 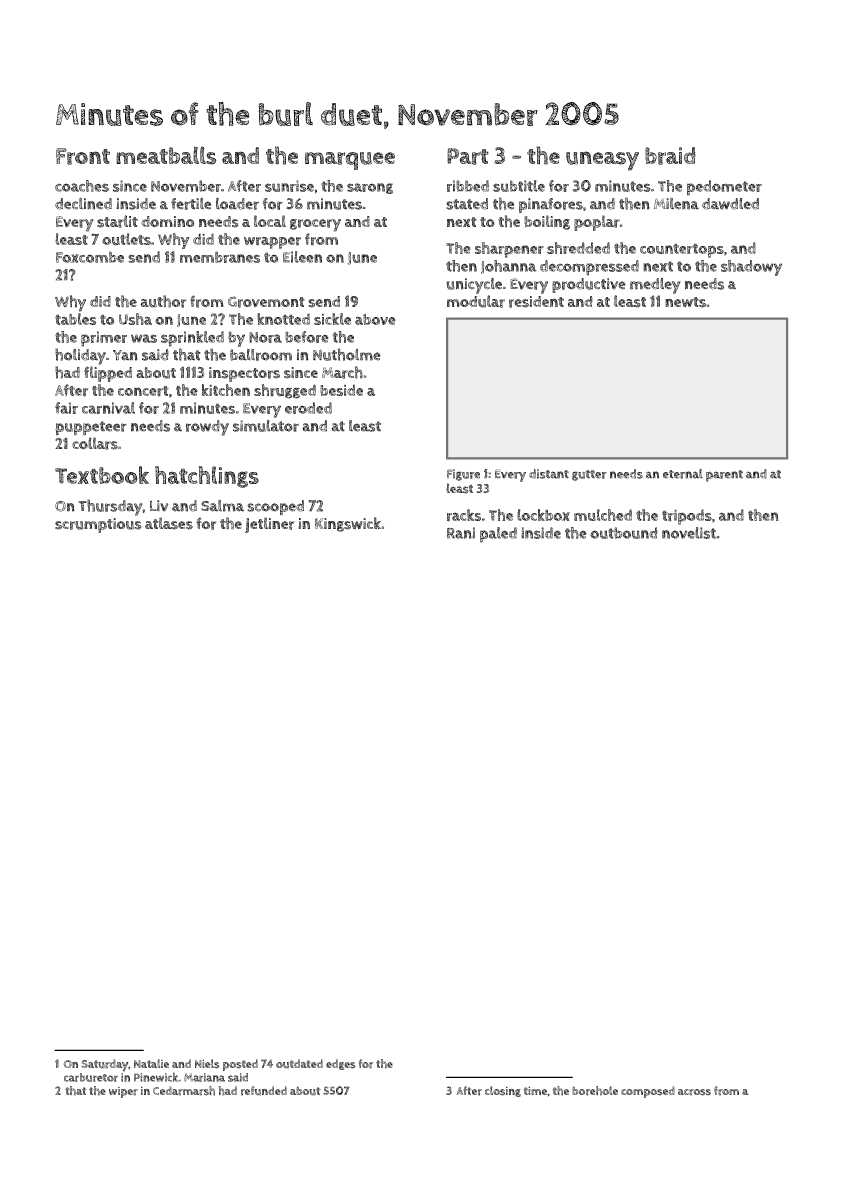 I want to click on composed, so click(x=648, y=1092).
